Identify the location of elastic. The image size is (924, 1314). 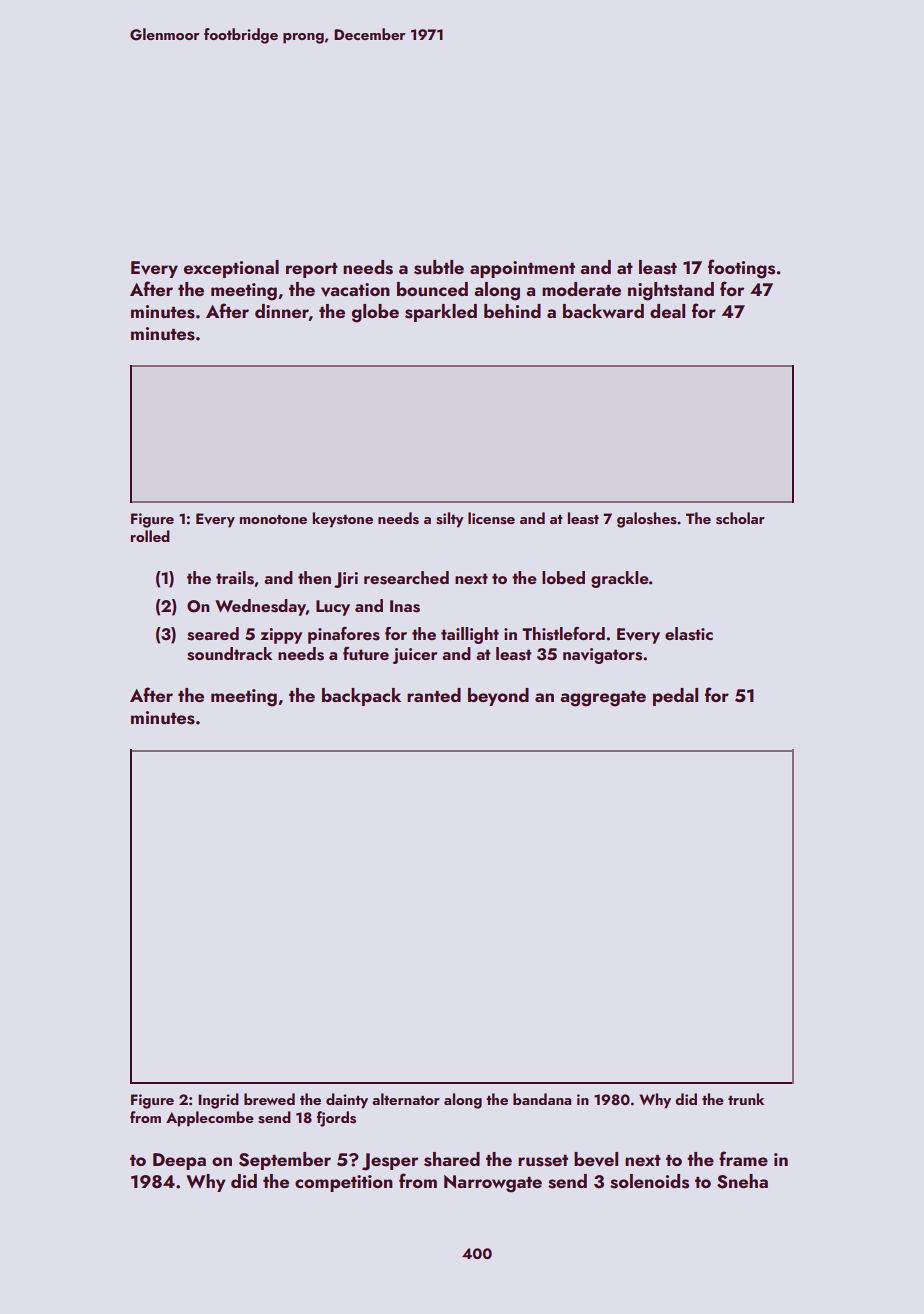
(689, 634).
